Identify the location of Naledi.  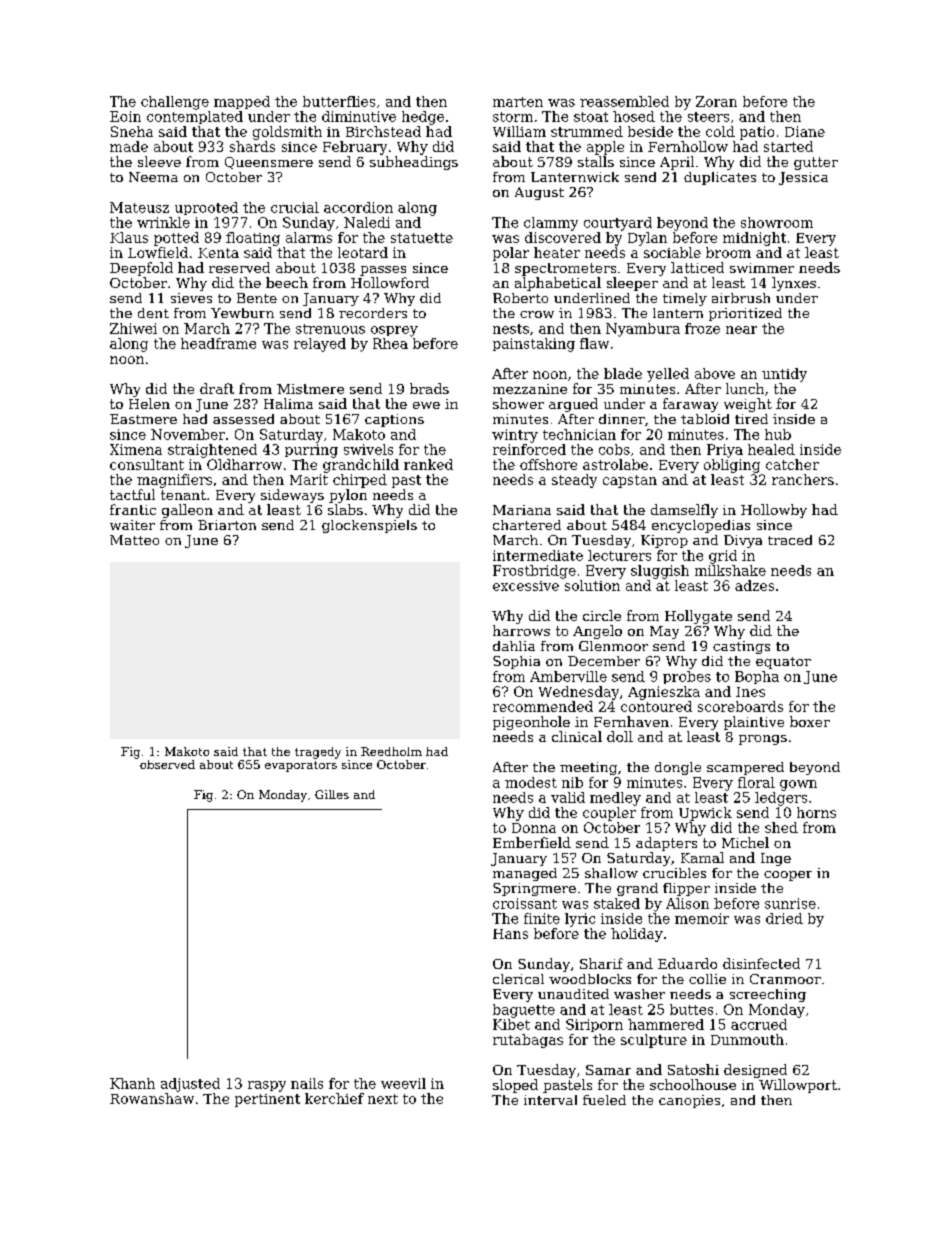
(367, 222).
